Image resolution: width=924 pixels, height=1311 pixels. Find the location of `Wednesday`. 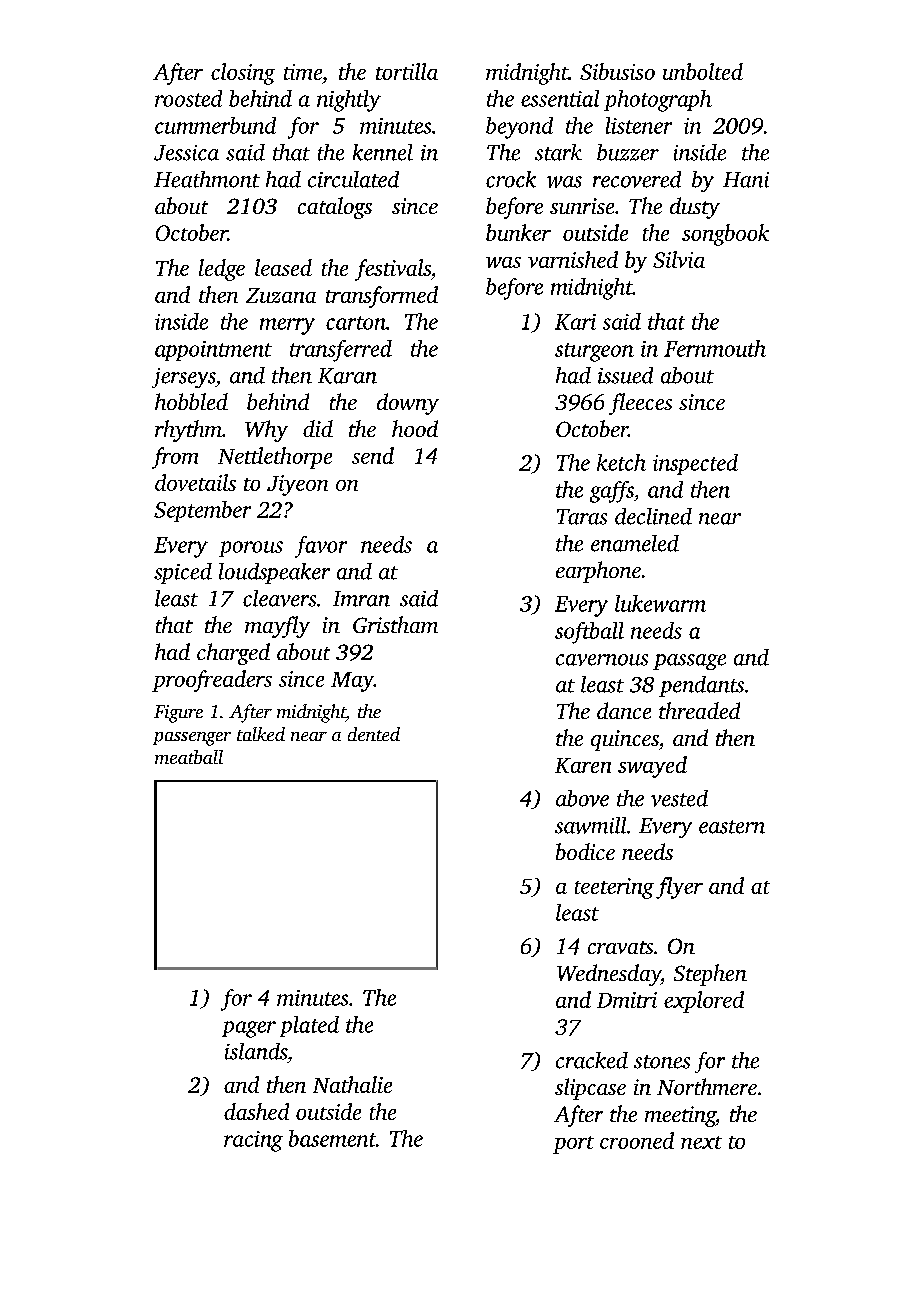

Wednesday is located at coordinates (609, 975).
